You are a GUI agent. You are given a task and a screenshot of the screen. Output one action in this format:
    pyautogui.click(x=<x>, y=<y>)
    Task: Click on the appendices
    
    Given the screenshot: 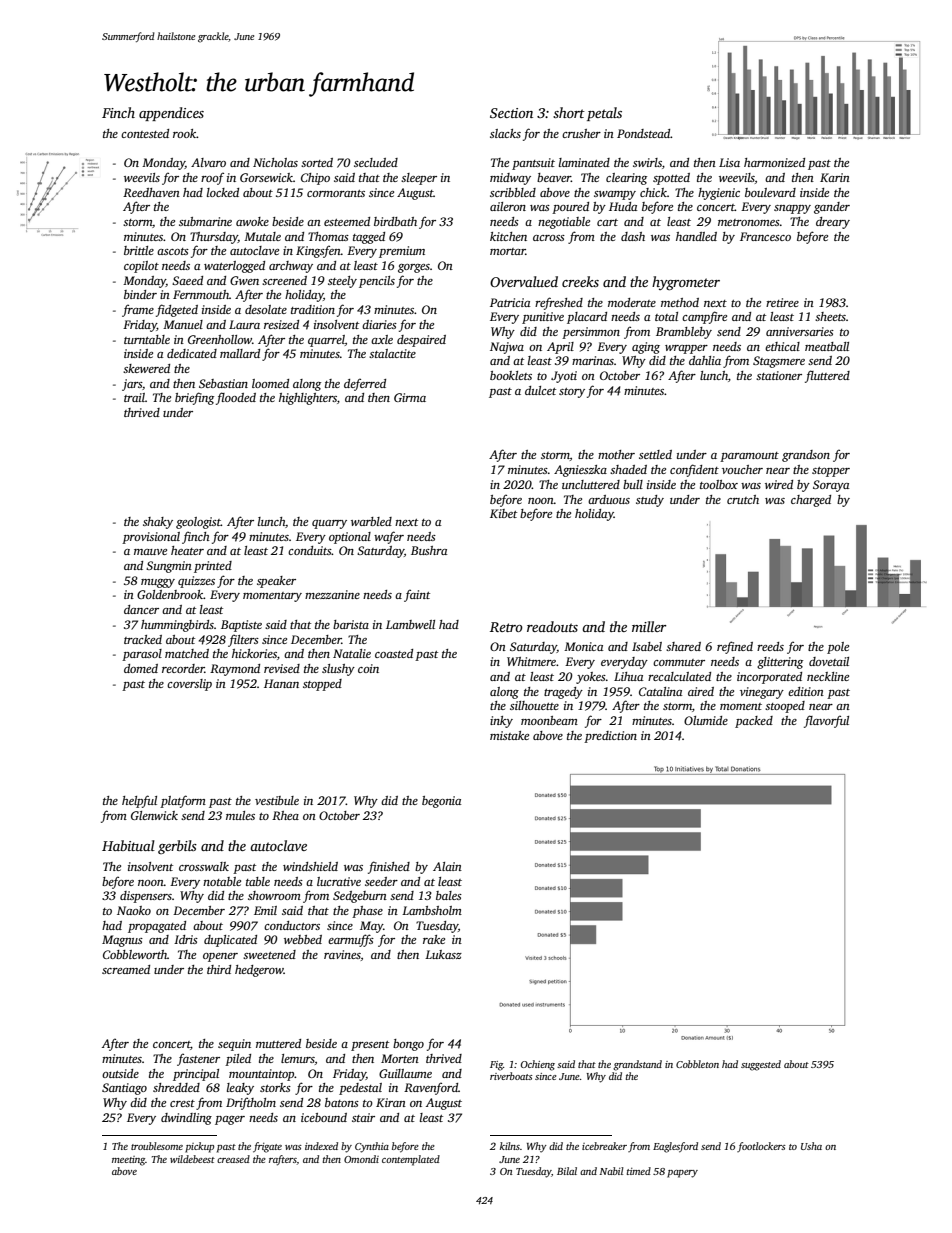 What is the action you would take?
    pyautogui.click(x=171, y=114)
